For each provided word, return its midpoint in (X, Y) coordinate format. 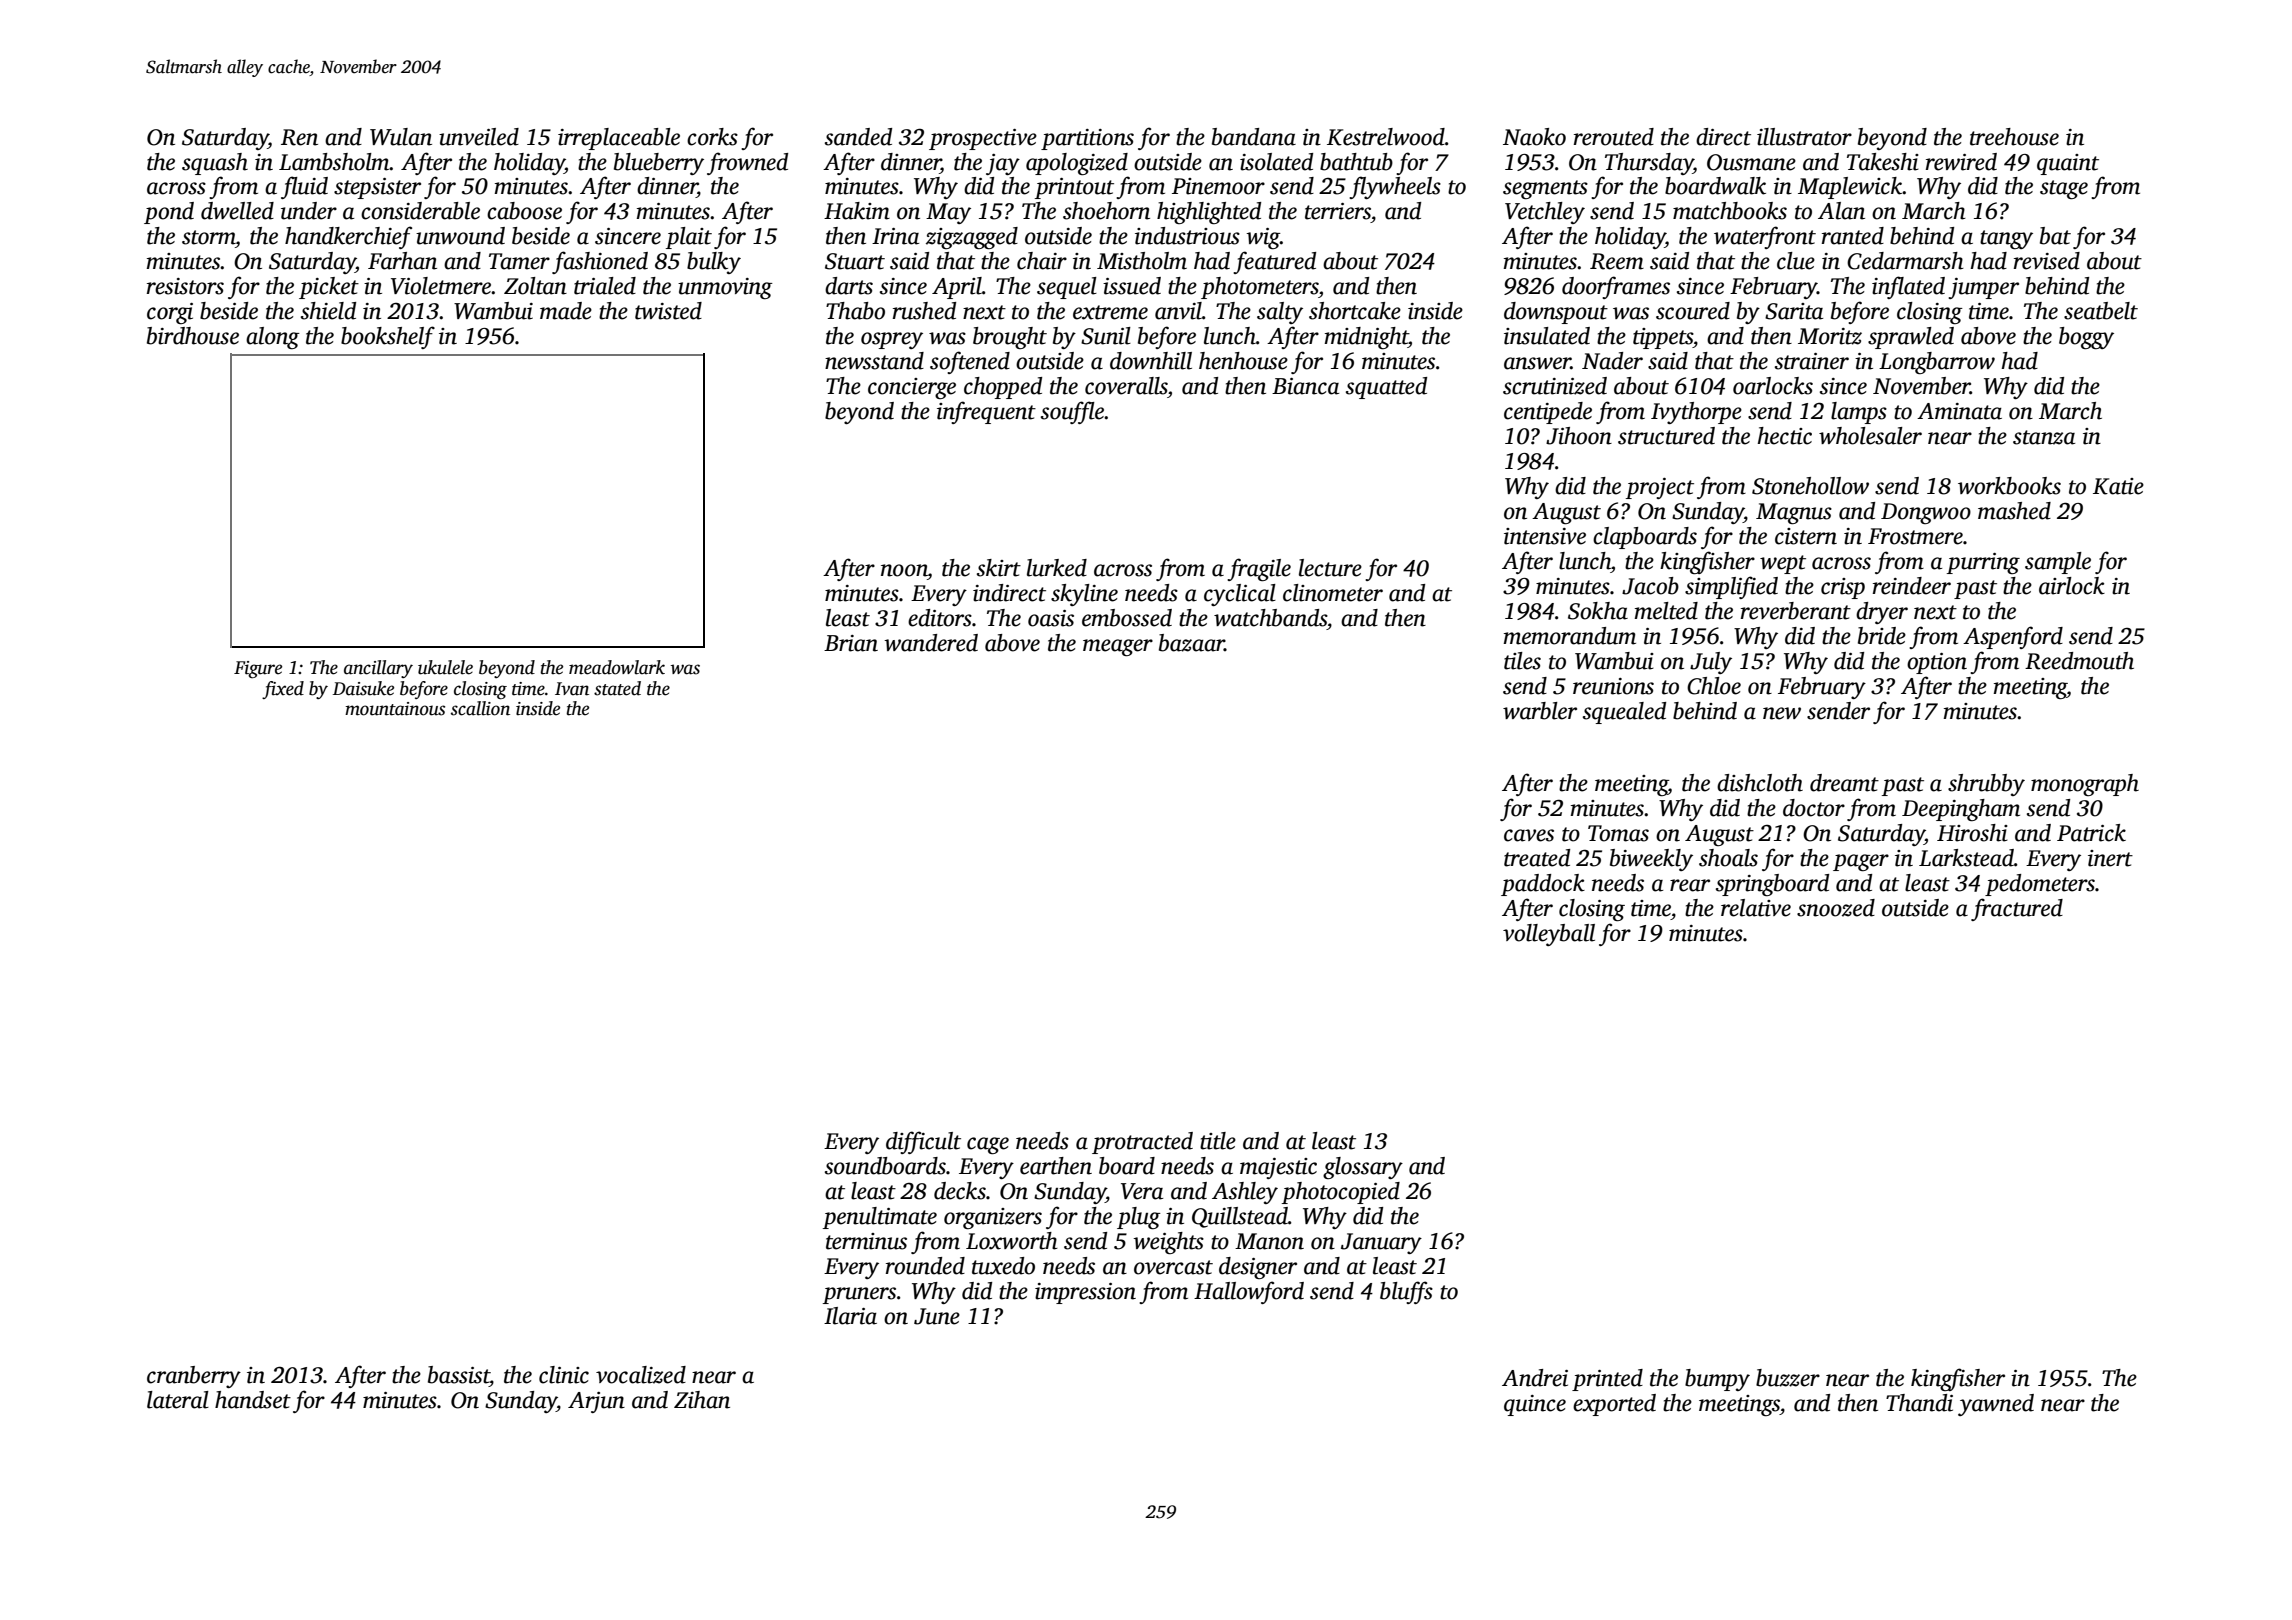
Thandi (1919, 1403)
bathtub (1356, 162)
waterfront (1765, 237)
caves (1529, 835)
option (1937, 663)
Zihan (702, 1400)
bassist (459, 1375)
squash (215, 164)
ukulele (445, 667)
